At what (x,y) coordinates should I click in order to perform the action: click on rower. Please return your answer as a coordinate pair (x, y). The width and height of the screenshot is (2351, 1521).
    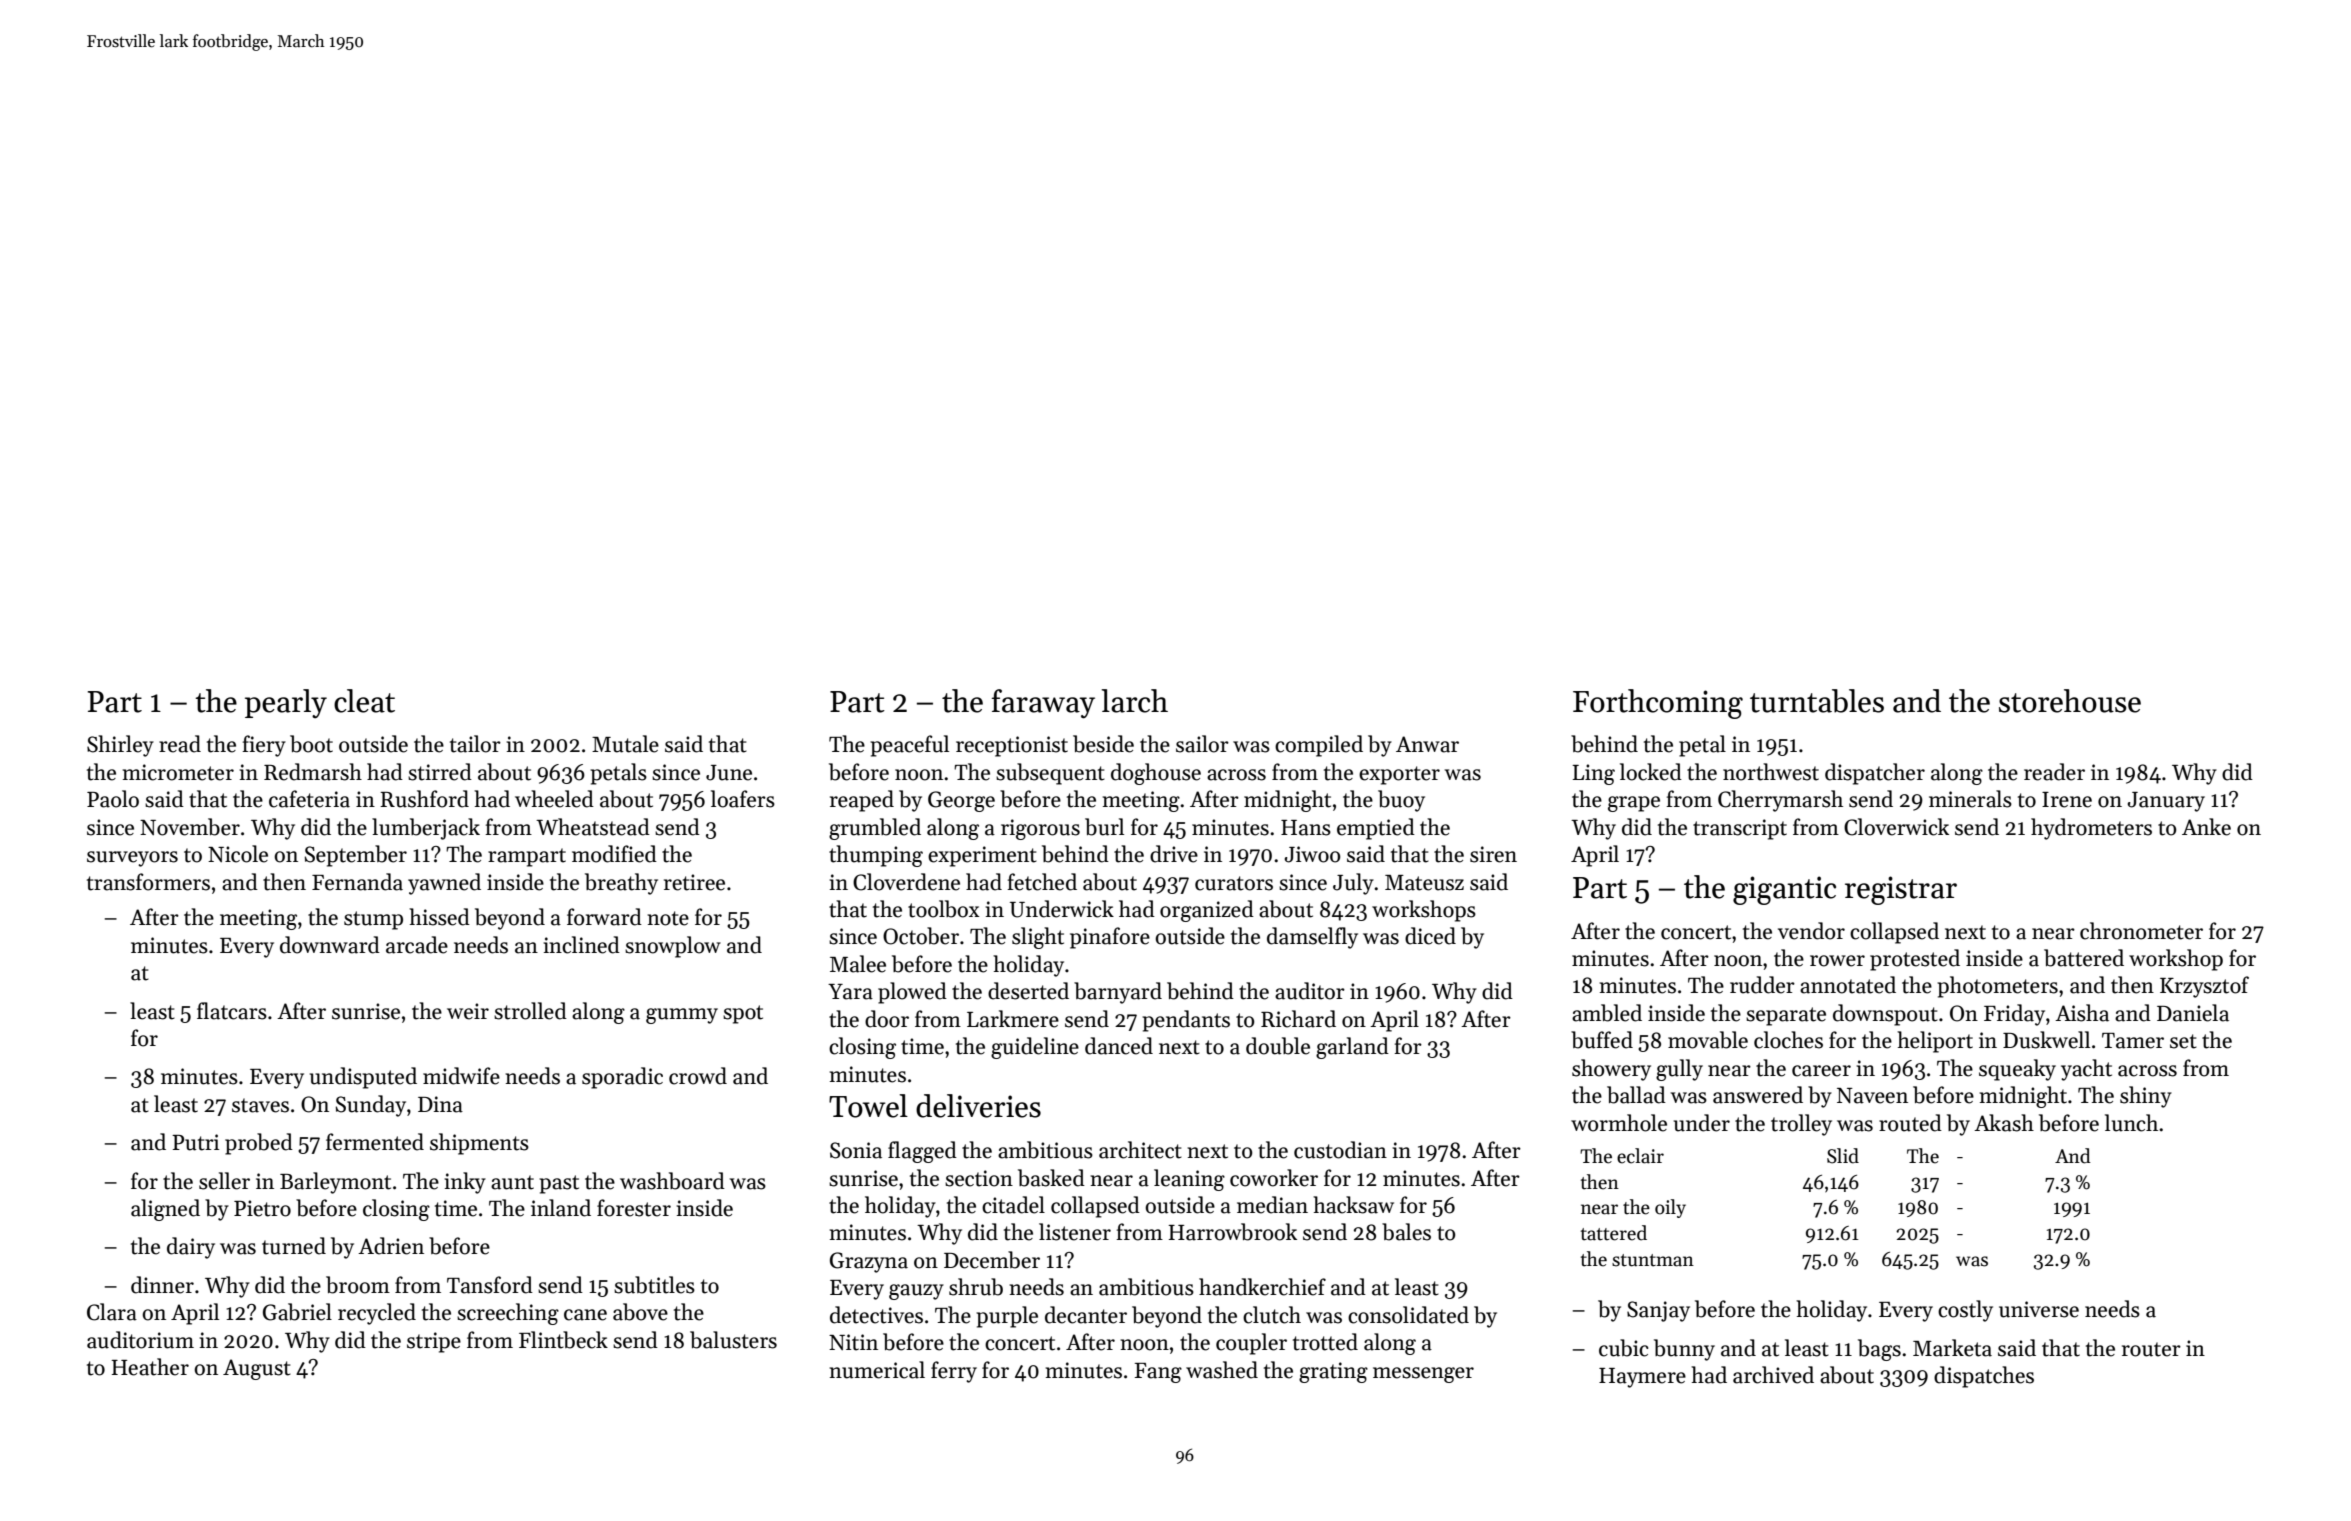
    Looking at the image, I should click on (1837, 961).
